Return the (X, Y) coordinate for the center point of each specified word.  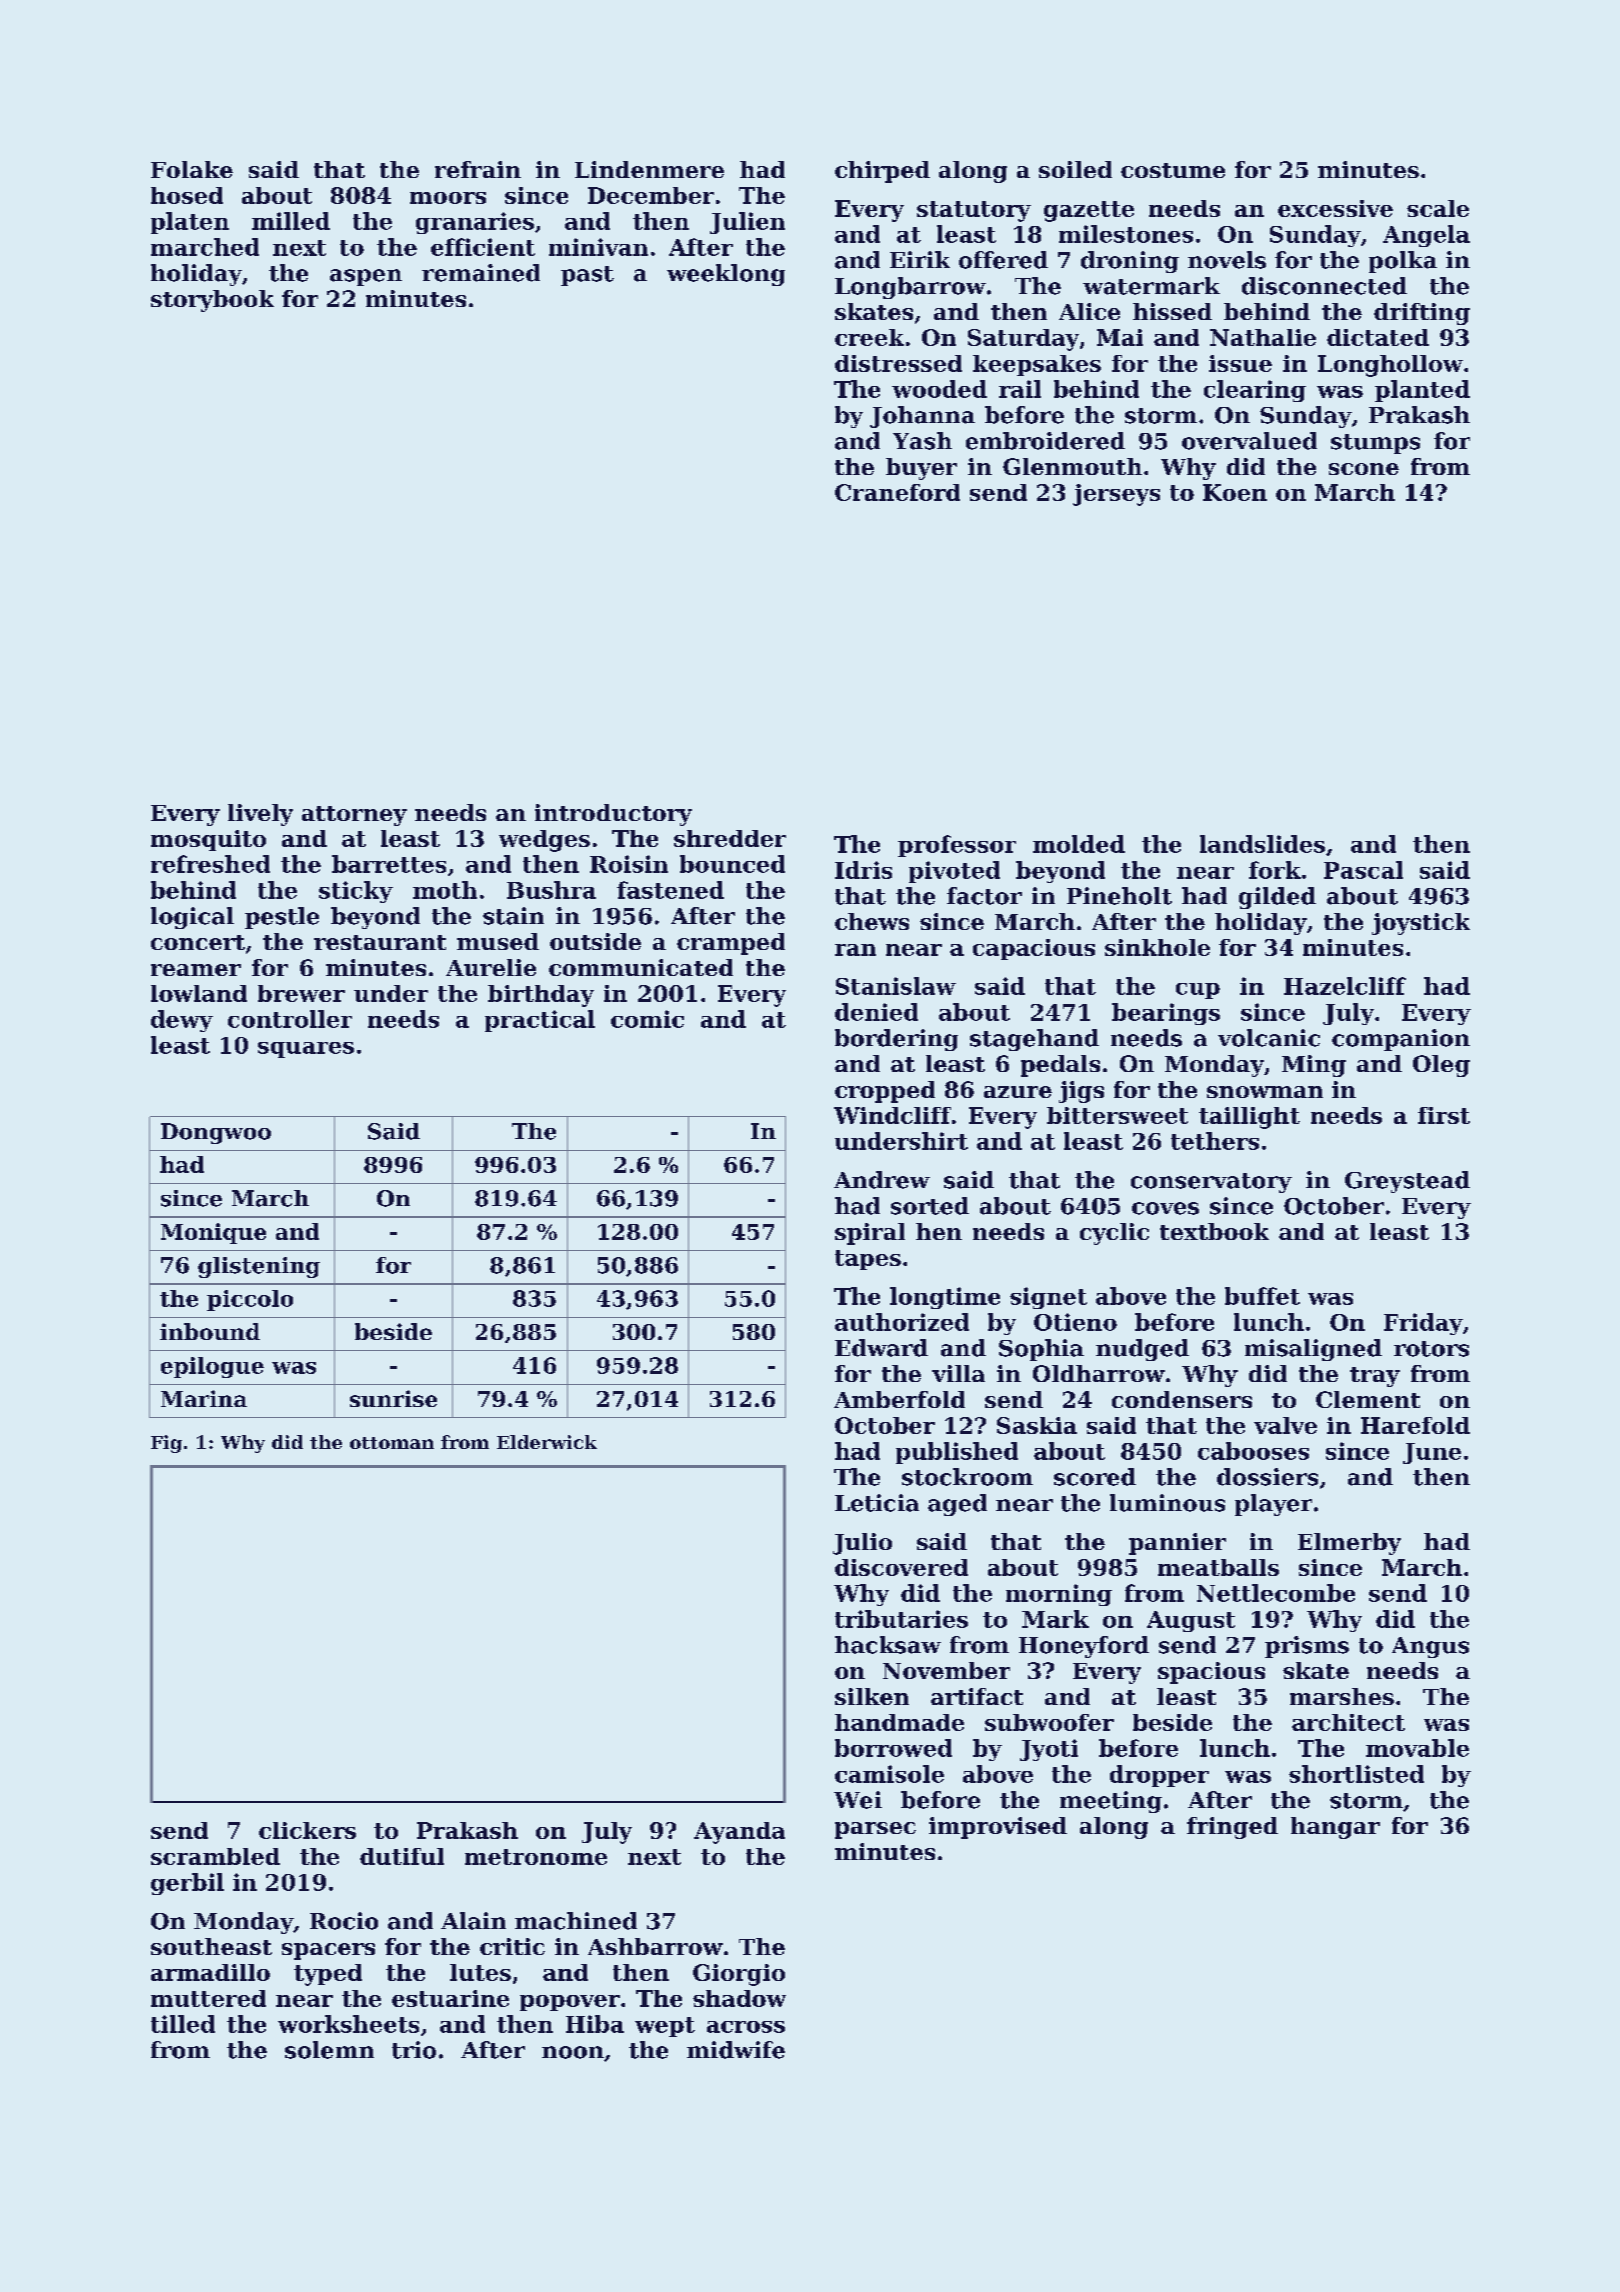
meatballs (1218, 1567)
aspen (366, 277)
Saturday (1023, 340)
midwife (736, 2050)
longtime (945, 1298)
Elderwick (547, 1442)
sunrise (393, 1398)
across (746, 2027)
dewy (182, 1021)
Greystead (1407, 1182)
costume (1173, 170)
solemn (329, 2050)
